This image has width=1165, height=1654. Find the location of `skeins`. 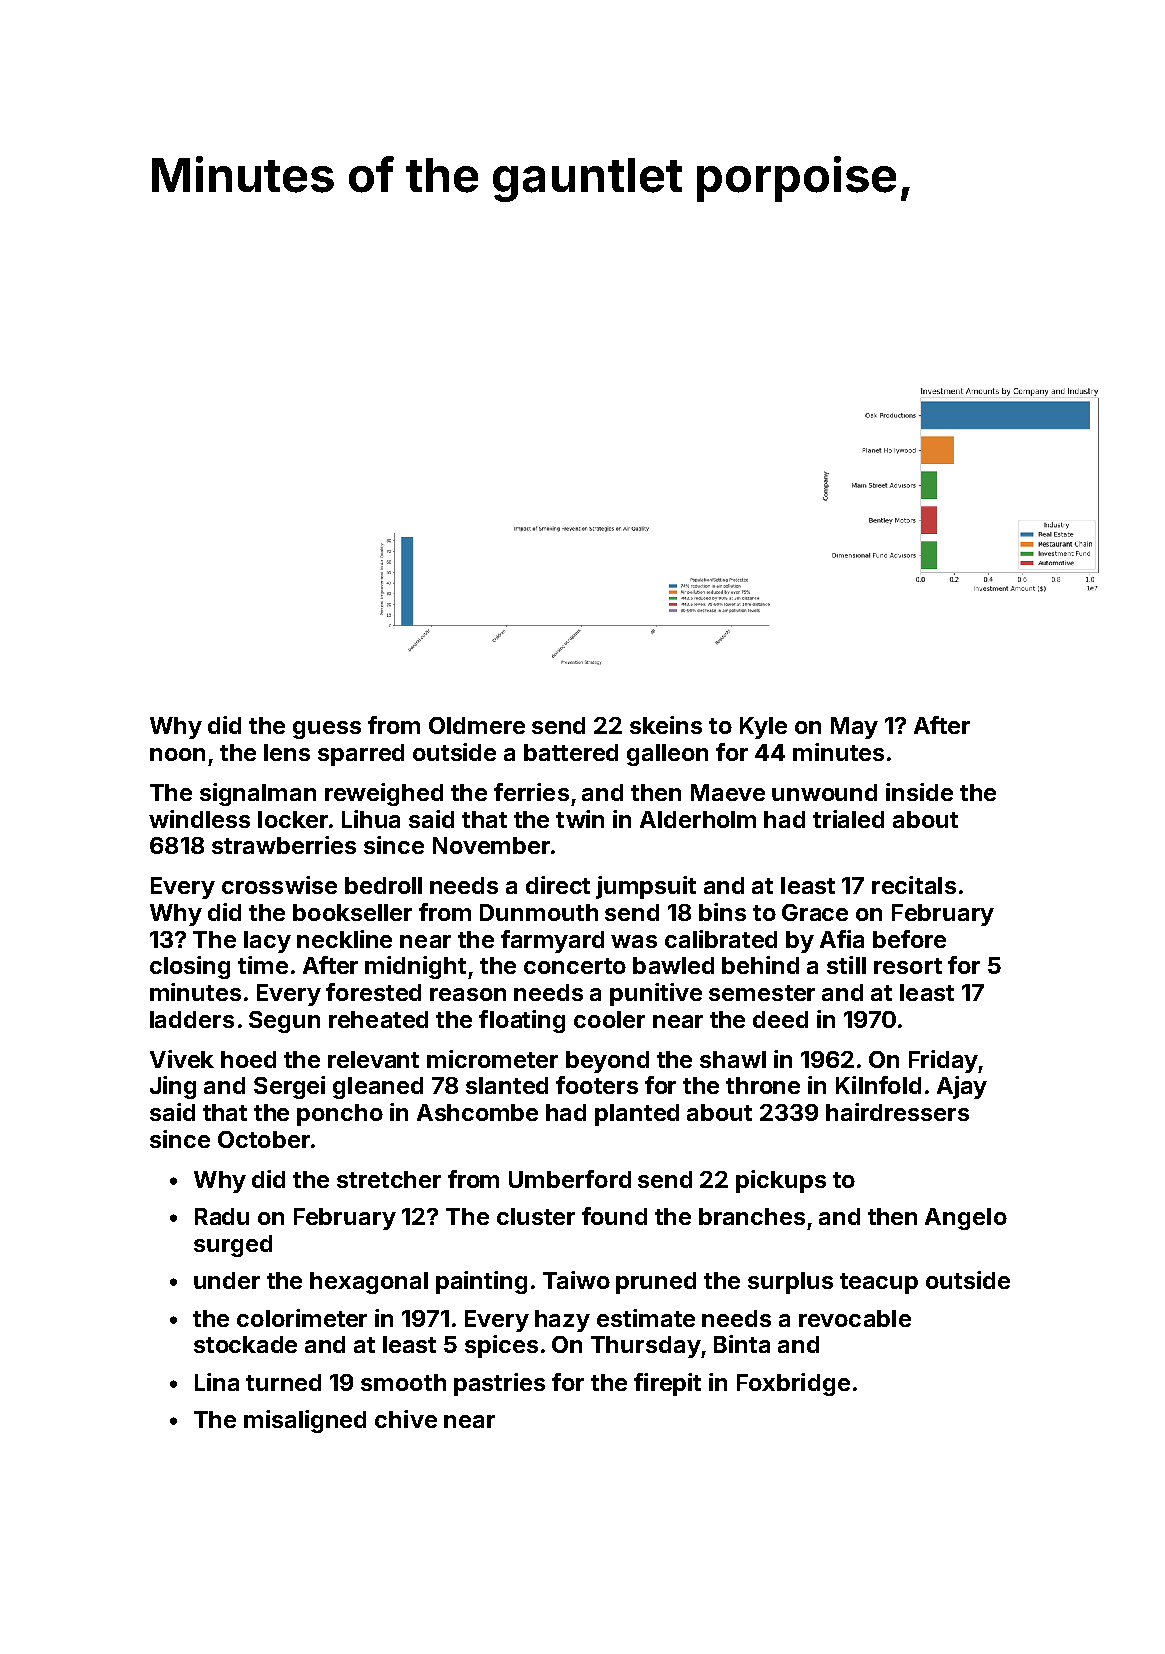

skeins is located at coordinates (666, 725).
